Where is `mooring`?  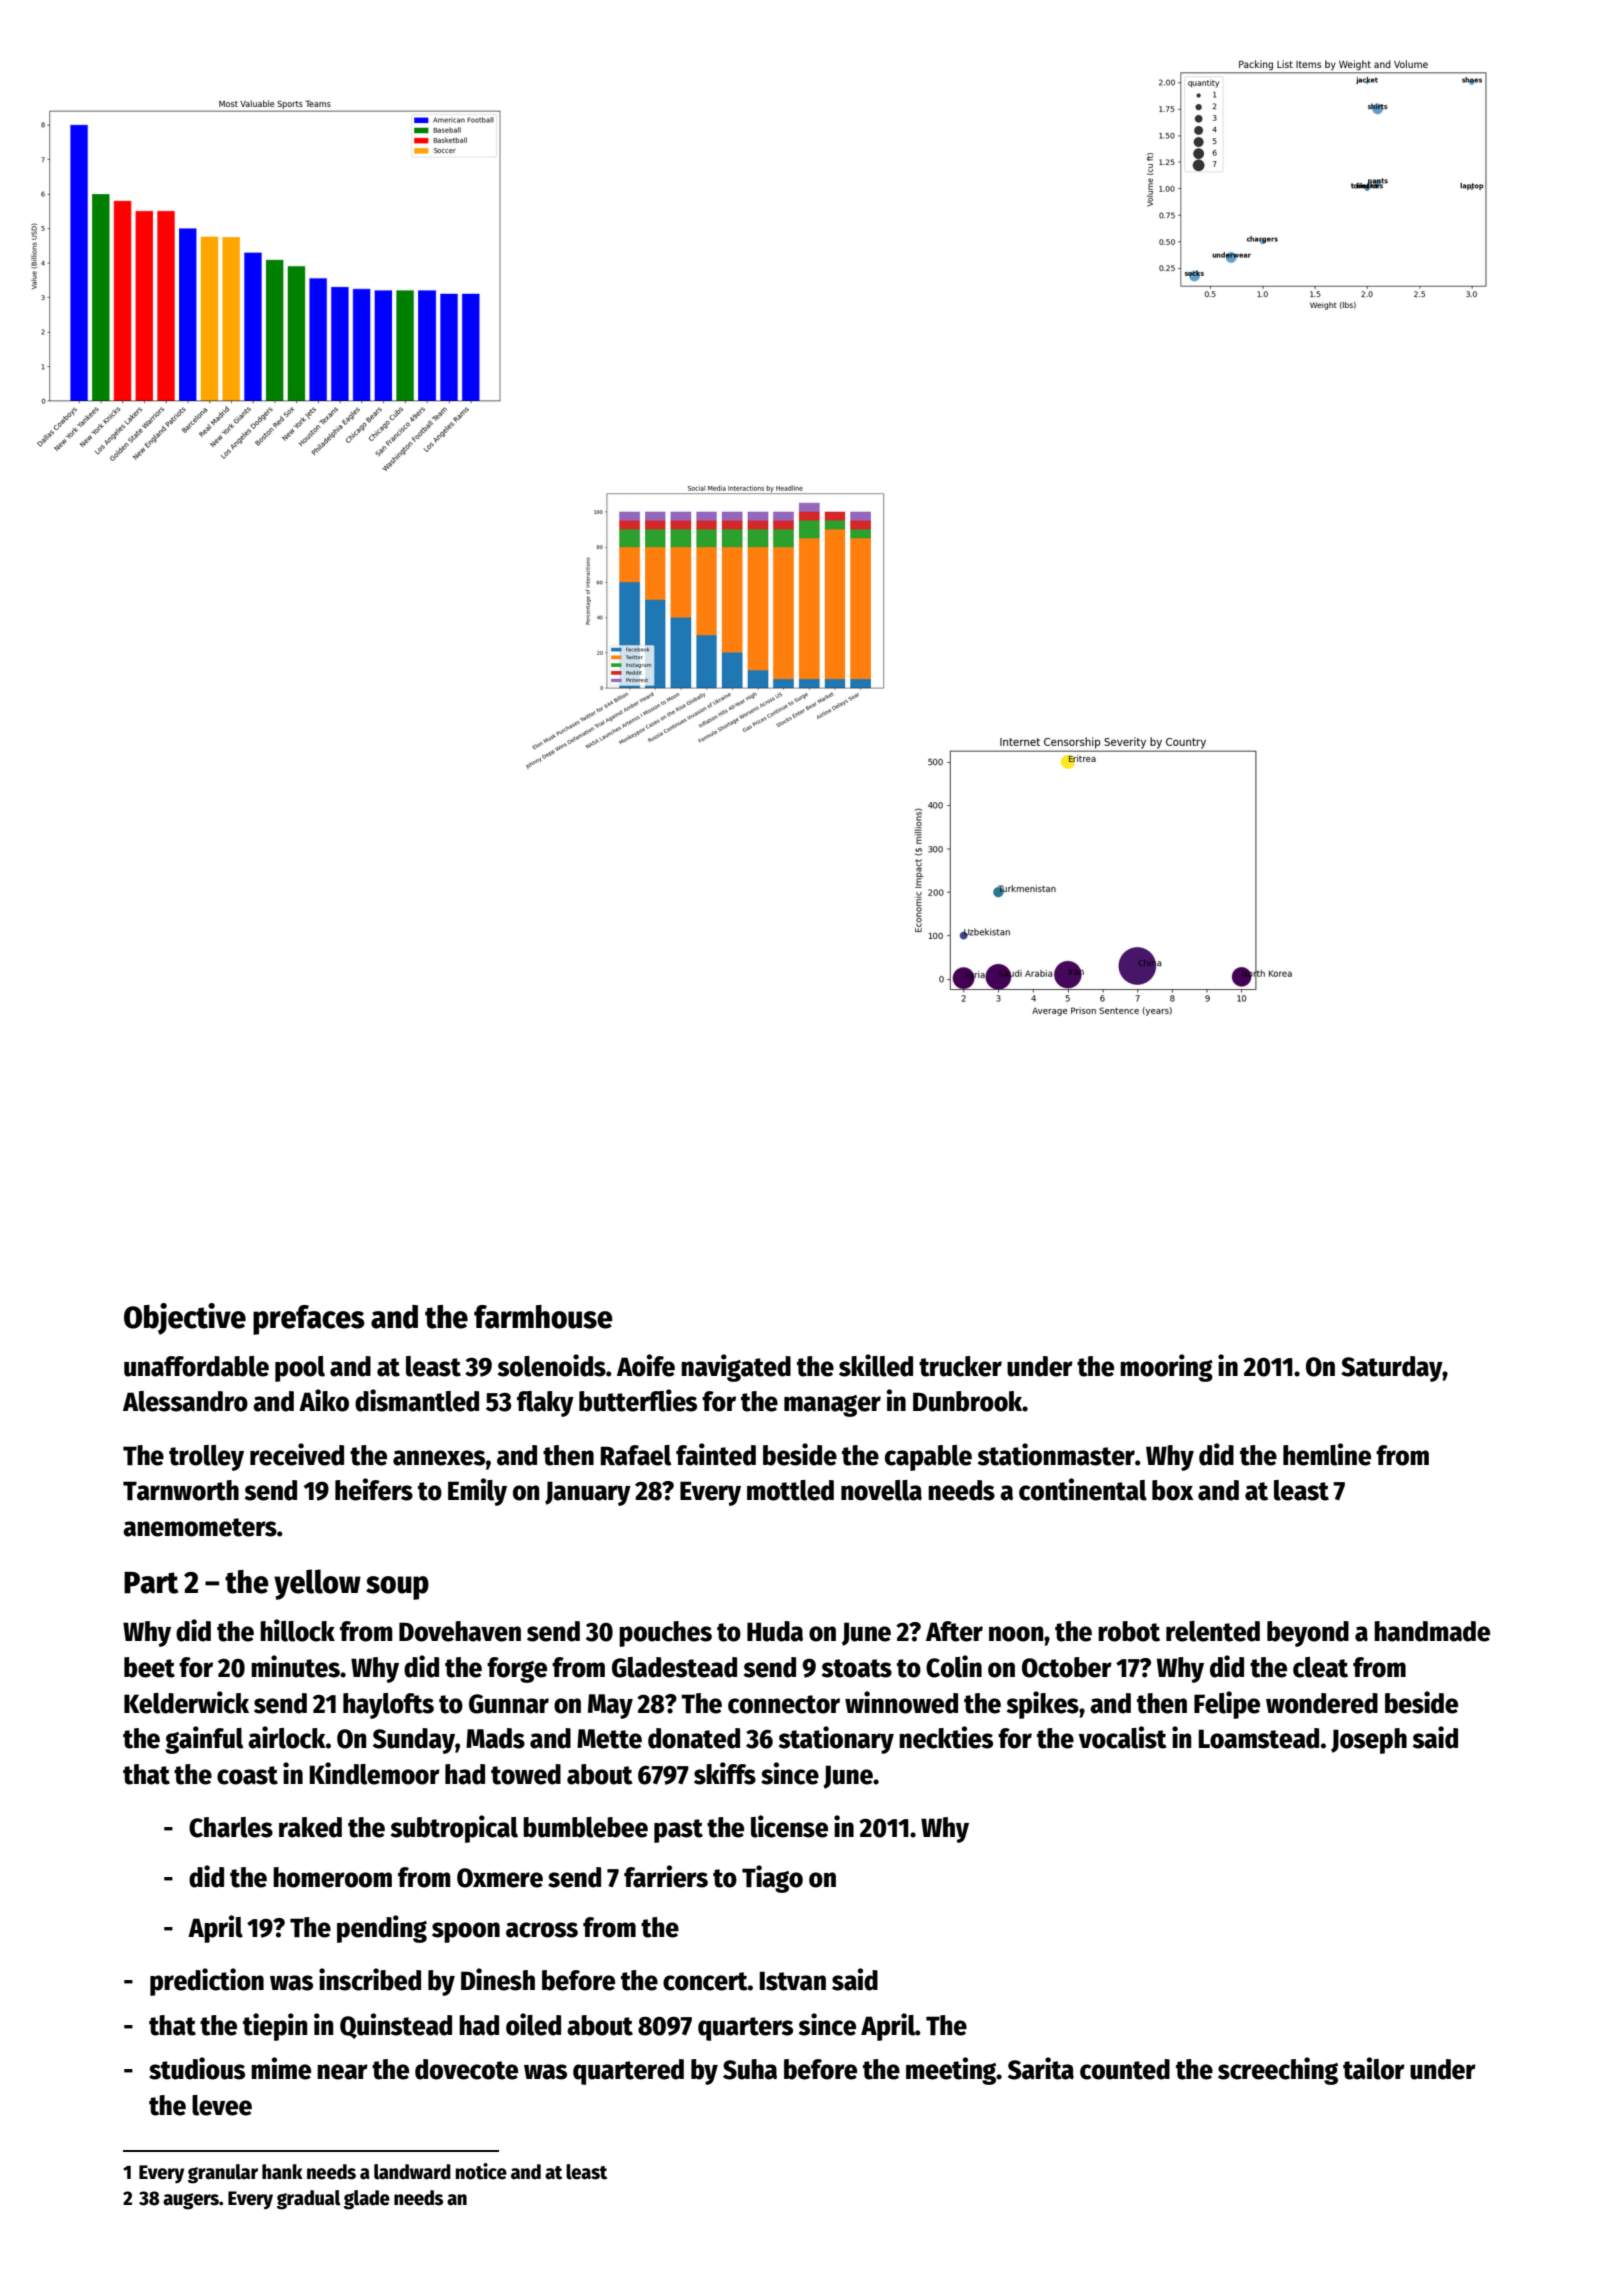
mooring is located at coordinates (1166, 1368).
